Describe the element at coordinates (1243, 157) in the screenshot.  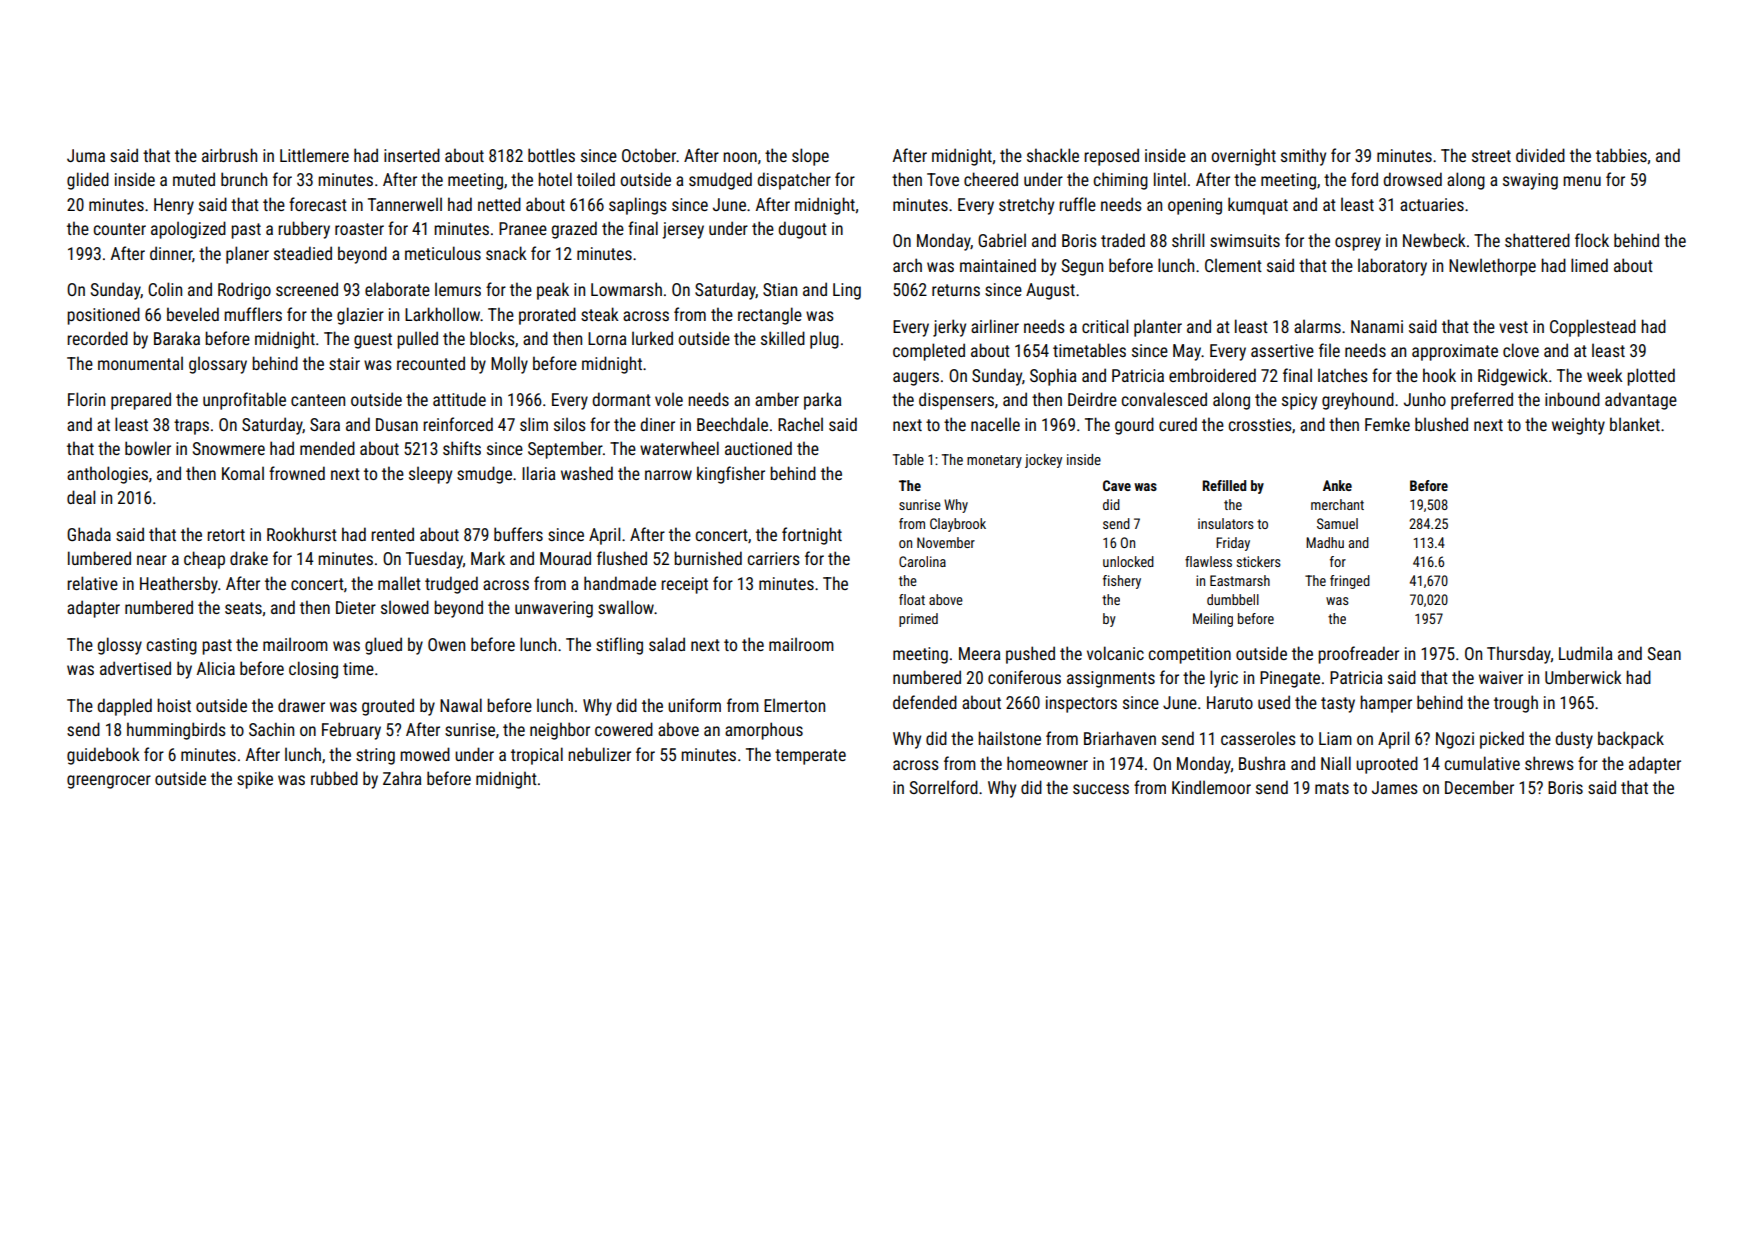
I see `overnight` at that location.
